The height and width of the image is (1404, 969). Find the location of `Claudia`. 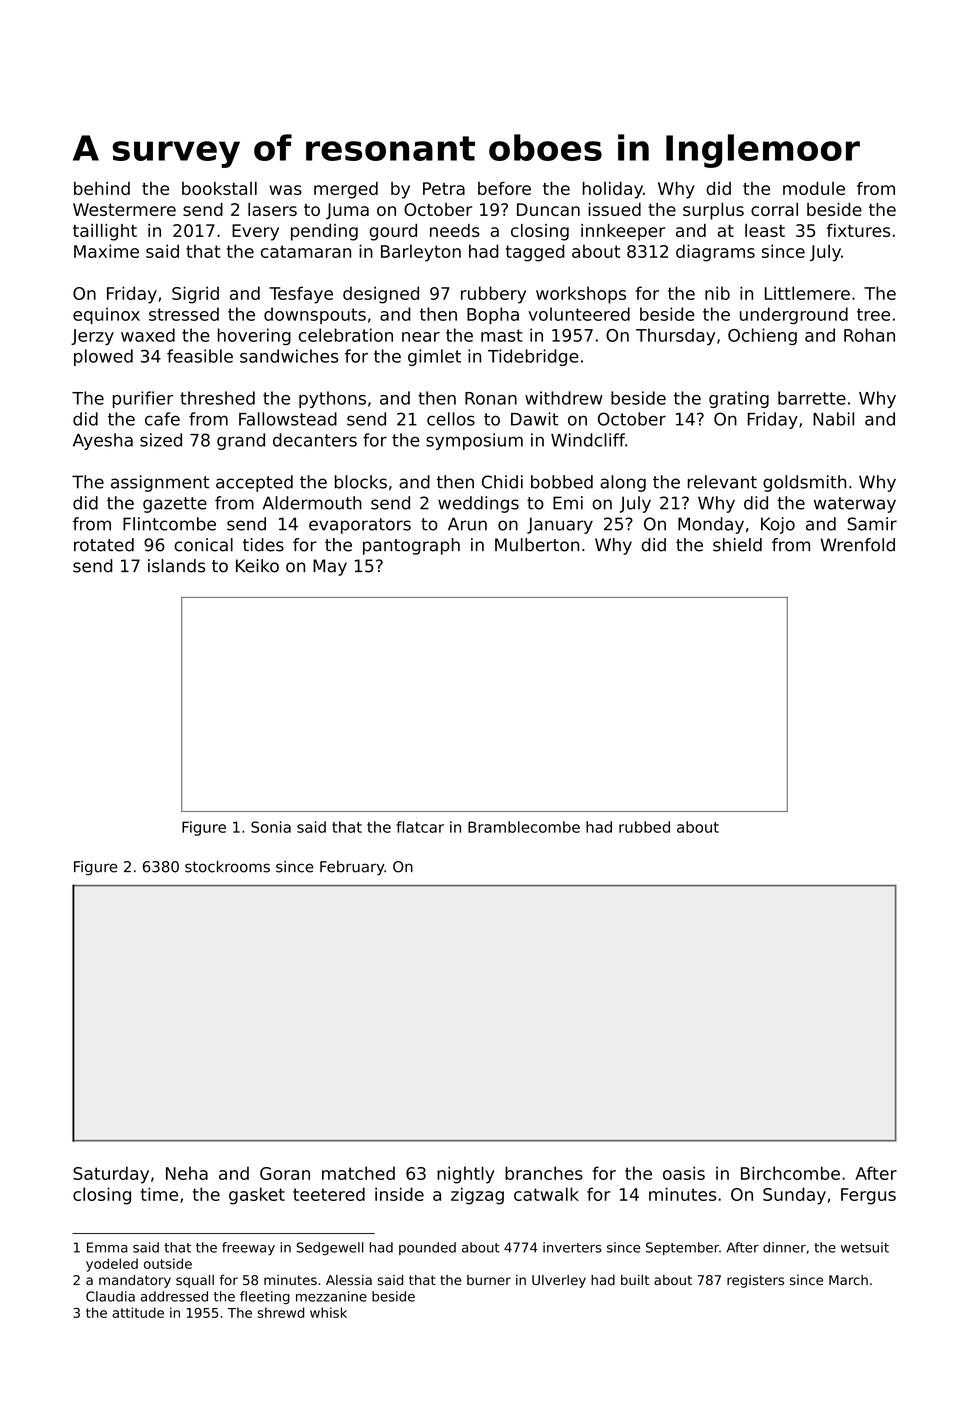

Claudia is located at coordinates (110, 1296).
